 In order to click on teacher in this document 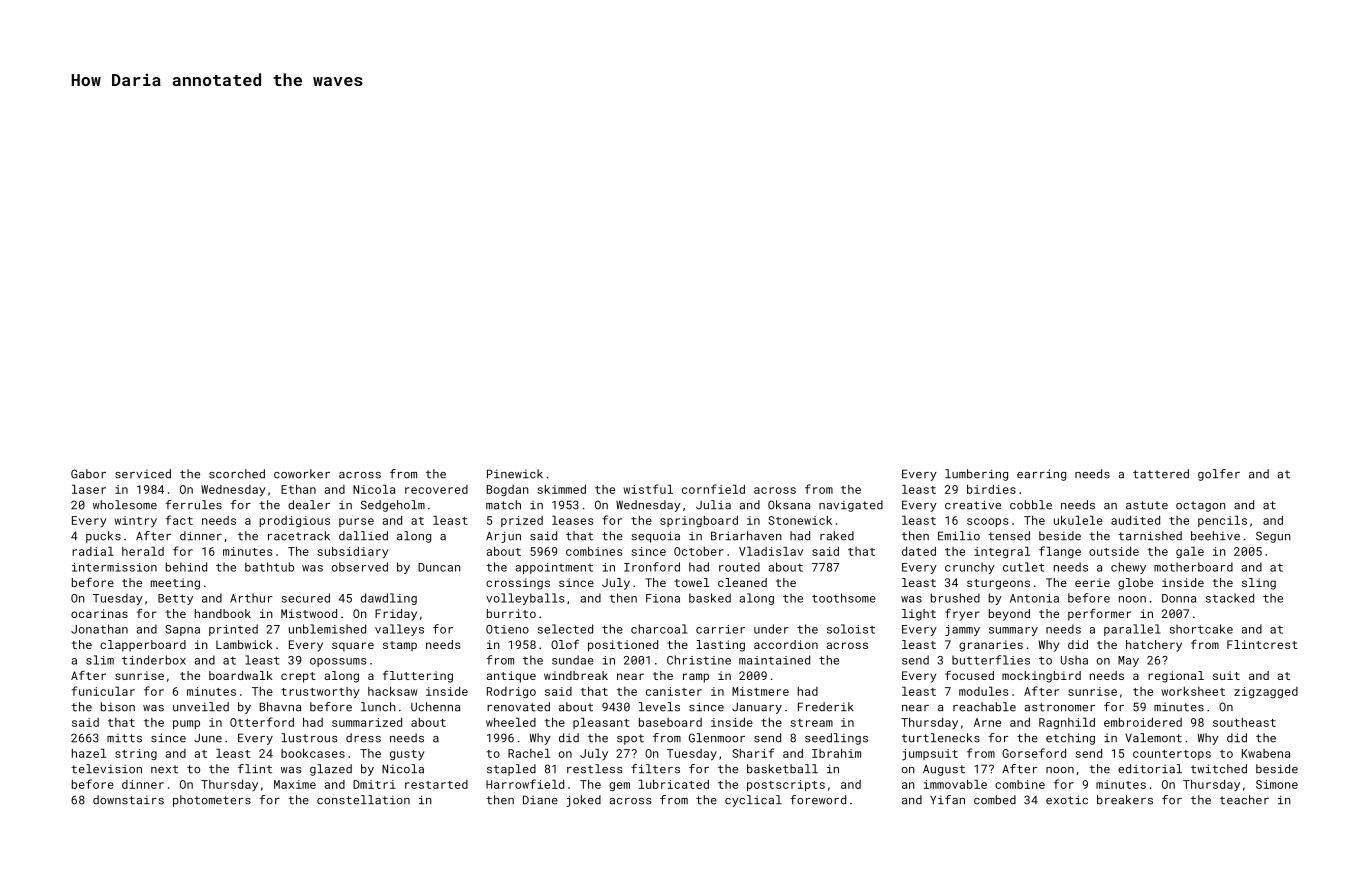, I will do `click(1244, 800)`.
